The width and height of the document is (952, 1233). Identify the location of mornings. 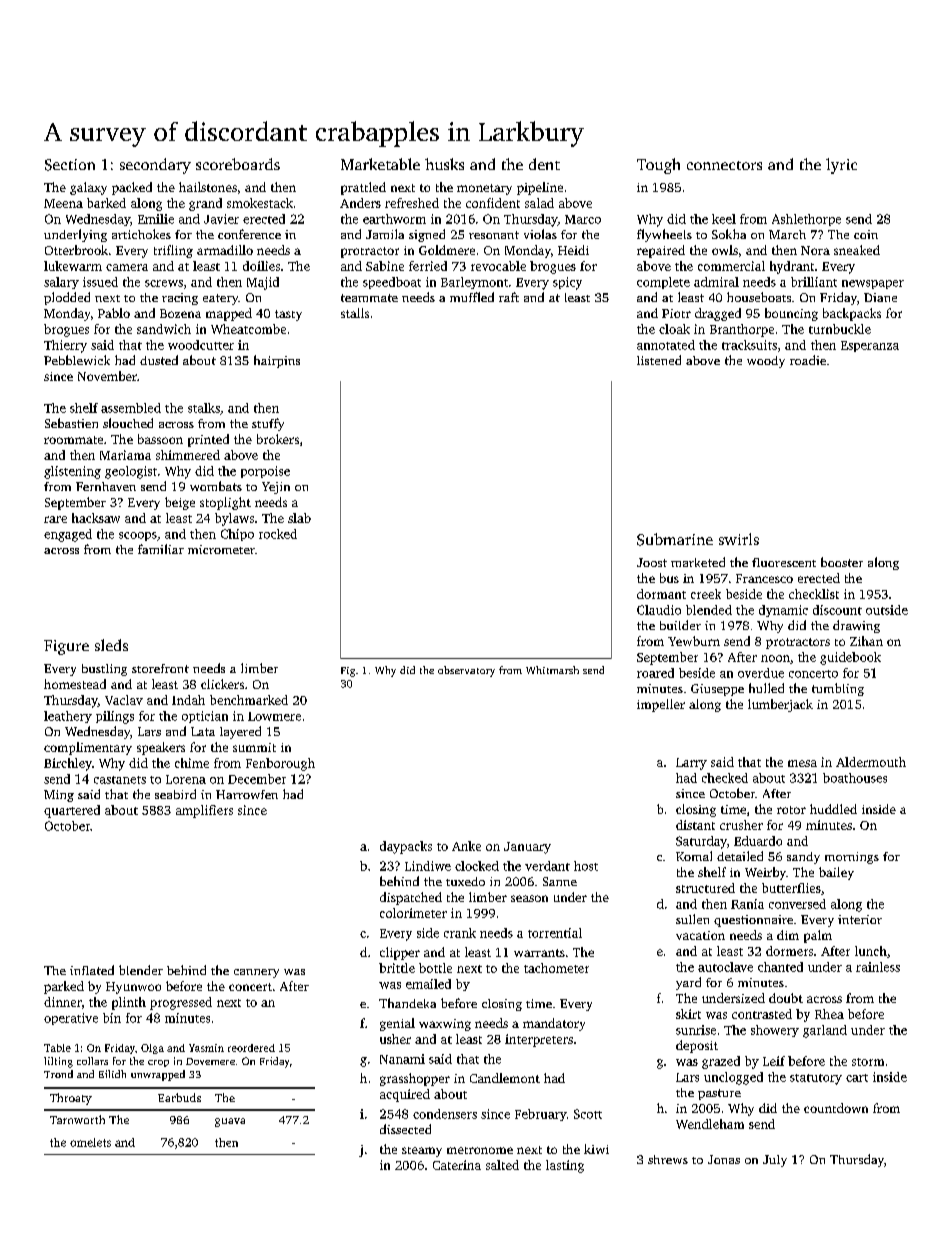
(852, 858).
